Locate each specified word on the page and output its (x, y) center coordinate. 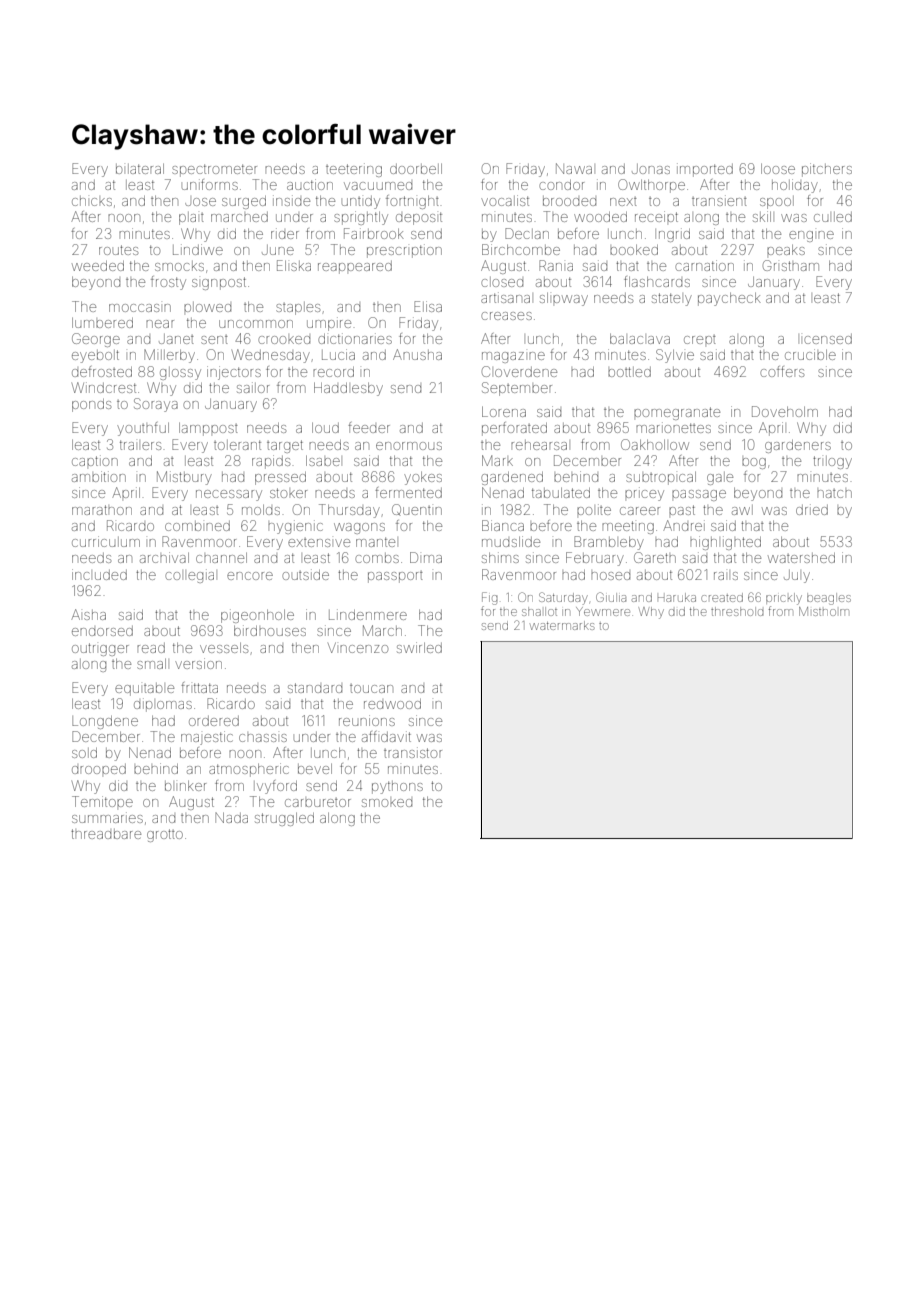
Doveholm (785, 411)
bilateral (140, 169)
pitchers (827, 170)
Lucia (338, 354)
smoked (387, 803)
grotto (165, 835)
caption (95, 460)
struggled (284, 819)
